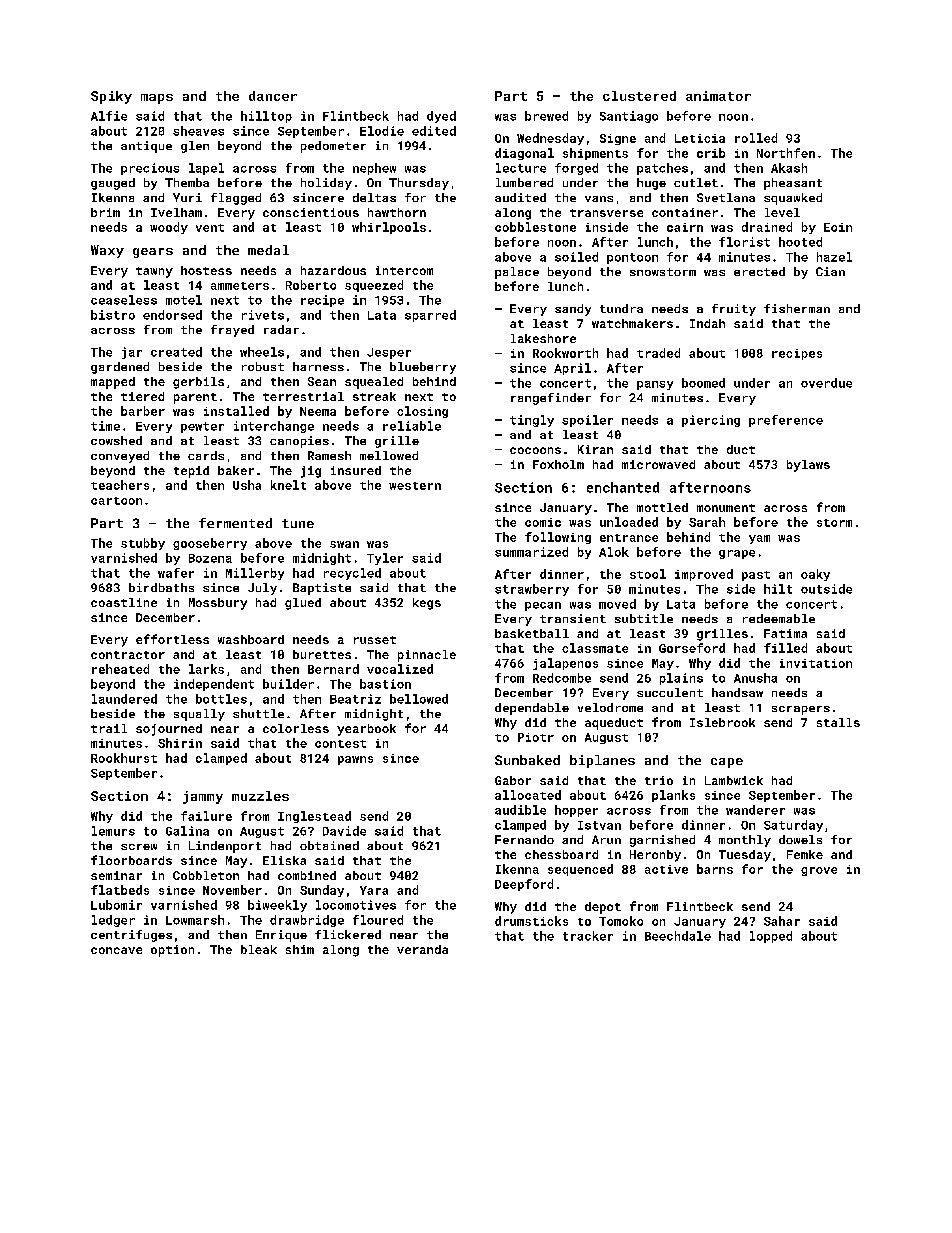 The image size is (952, 1233). Describe the element at coordinates (169, 730) in the document. I see `sojourned` at that location.
